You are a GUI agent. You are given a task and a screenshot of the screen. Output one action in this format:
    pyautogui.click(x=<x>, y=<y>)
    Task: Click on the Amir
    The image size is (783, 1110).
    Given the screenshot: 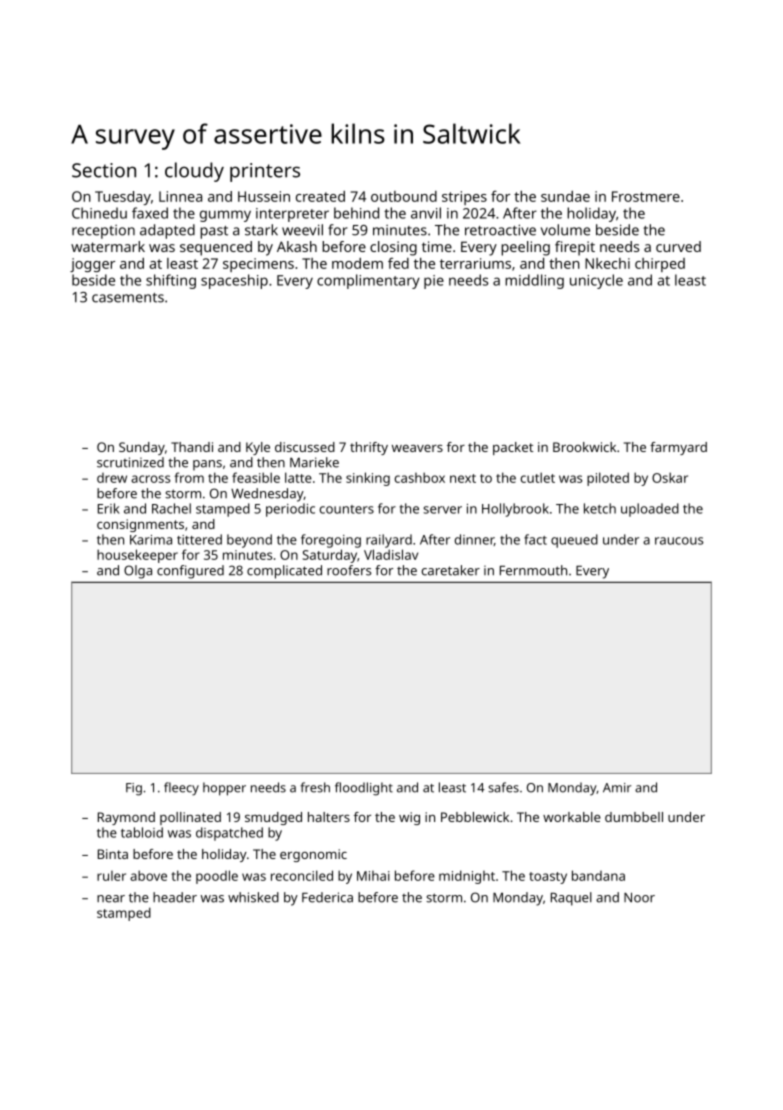 What is the action you would take?
    pyautogui.click(x=617, y=788)
